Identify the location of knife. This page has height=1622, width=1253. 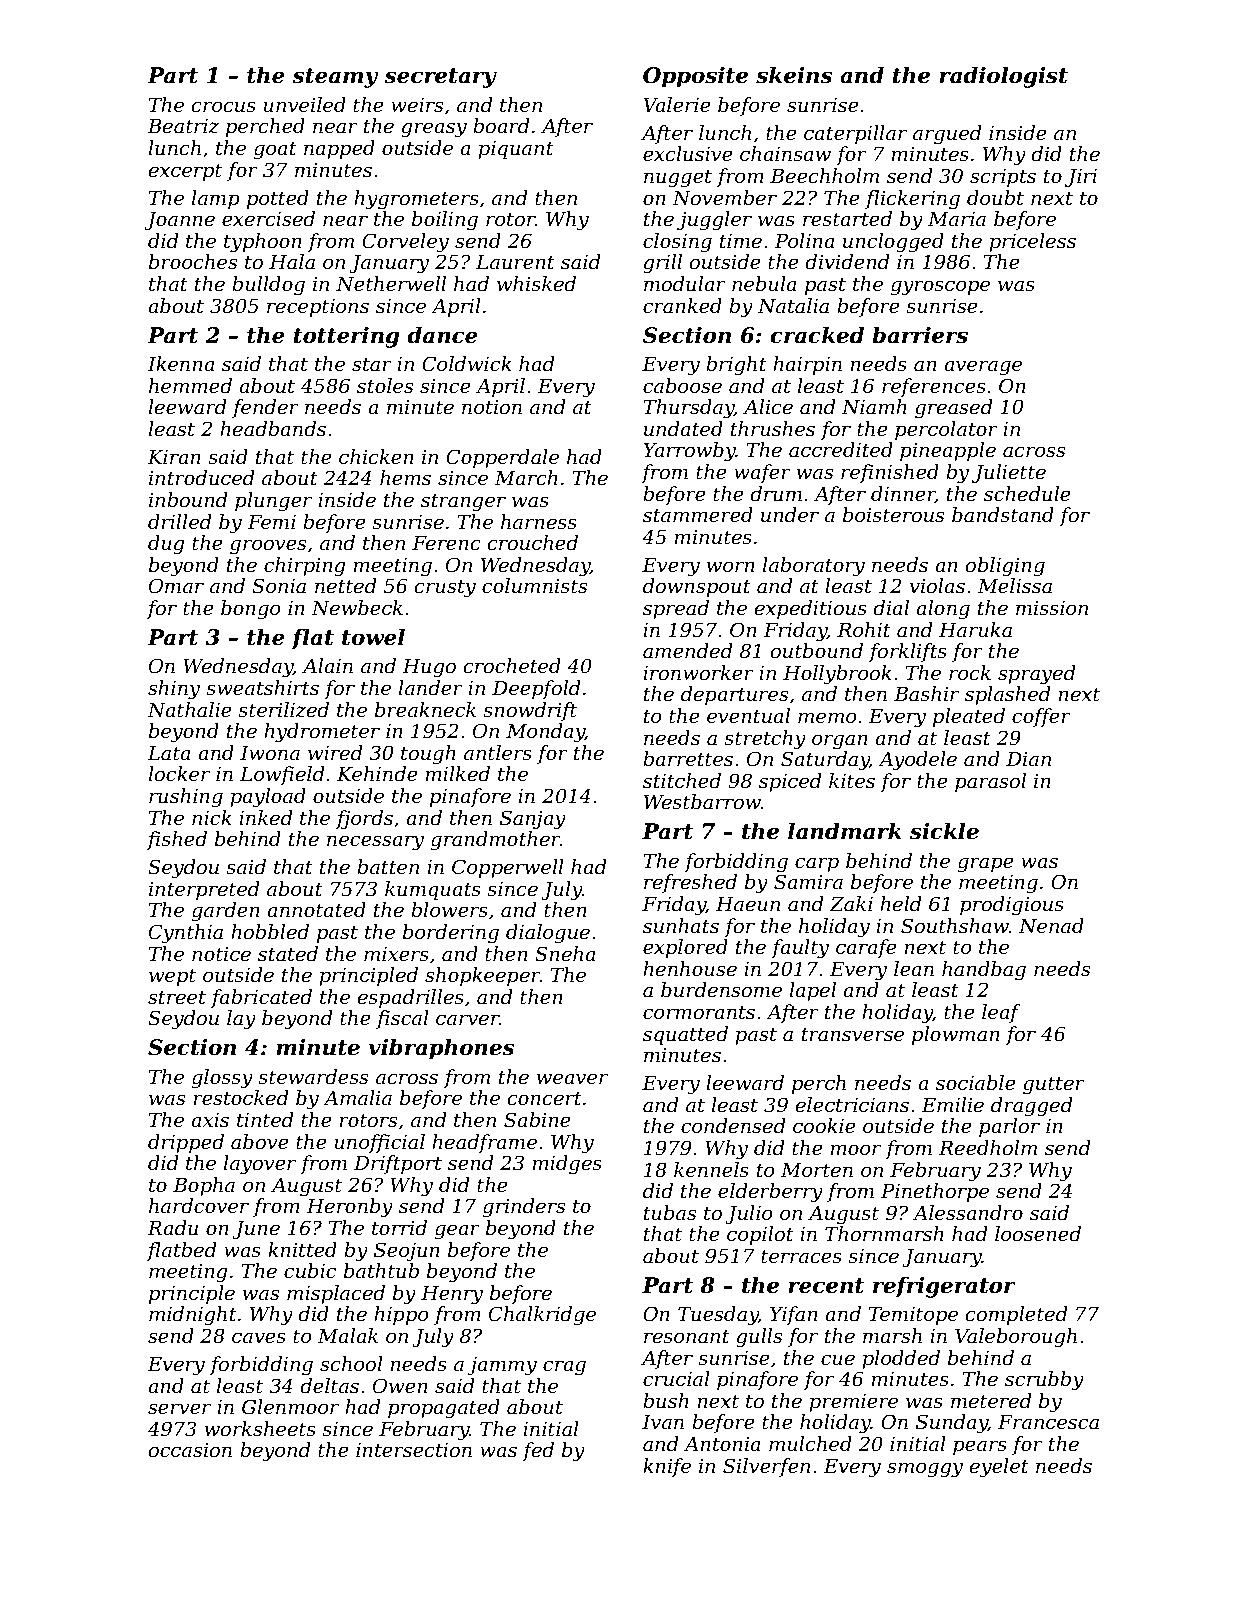
(667, 1467).
